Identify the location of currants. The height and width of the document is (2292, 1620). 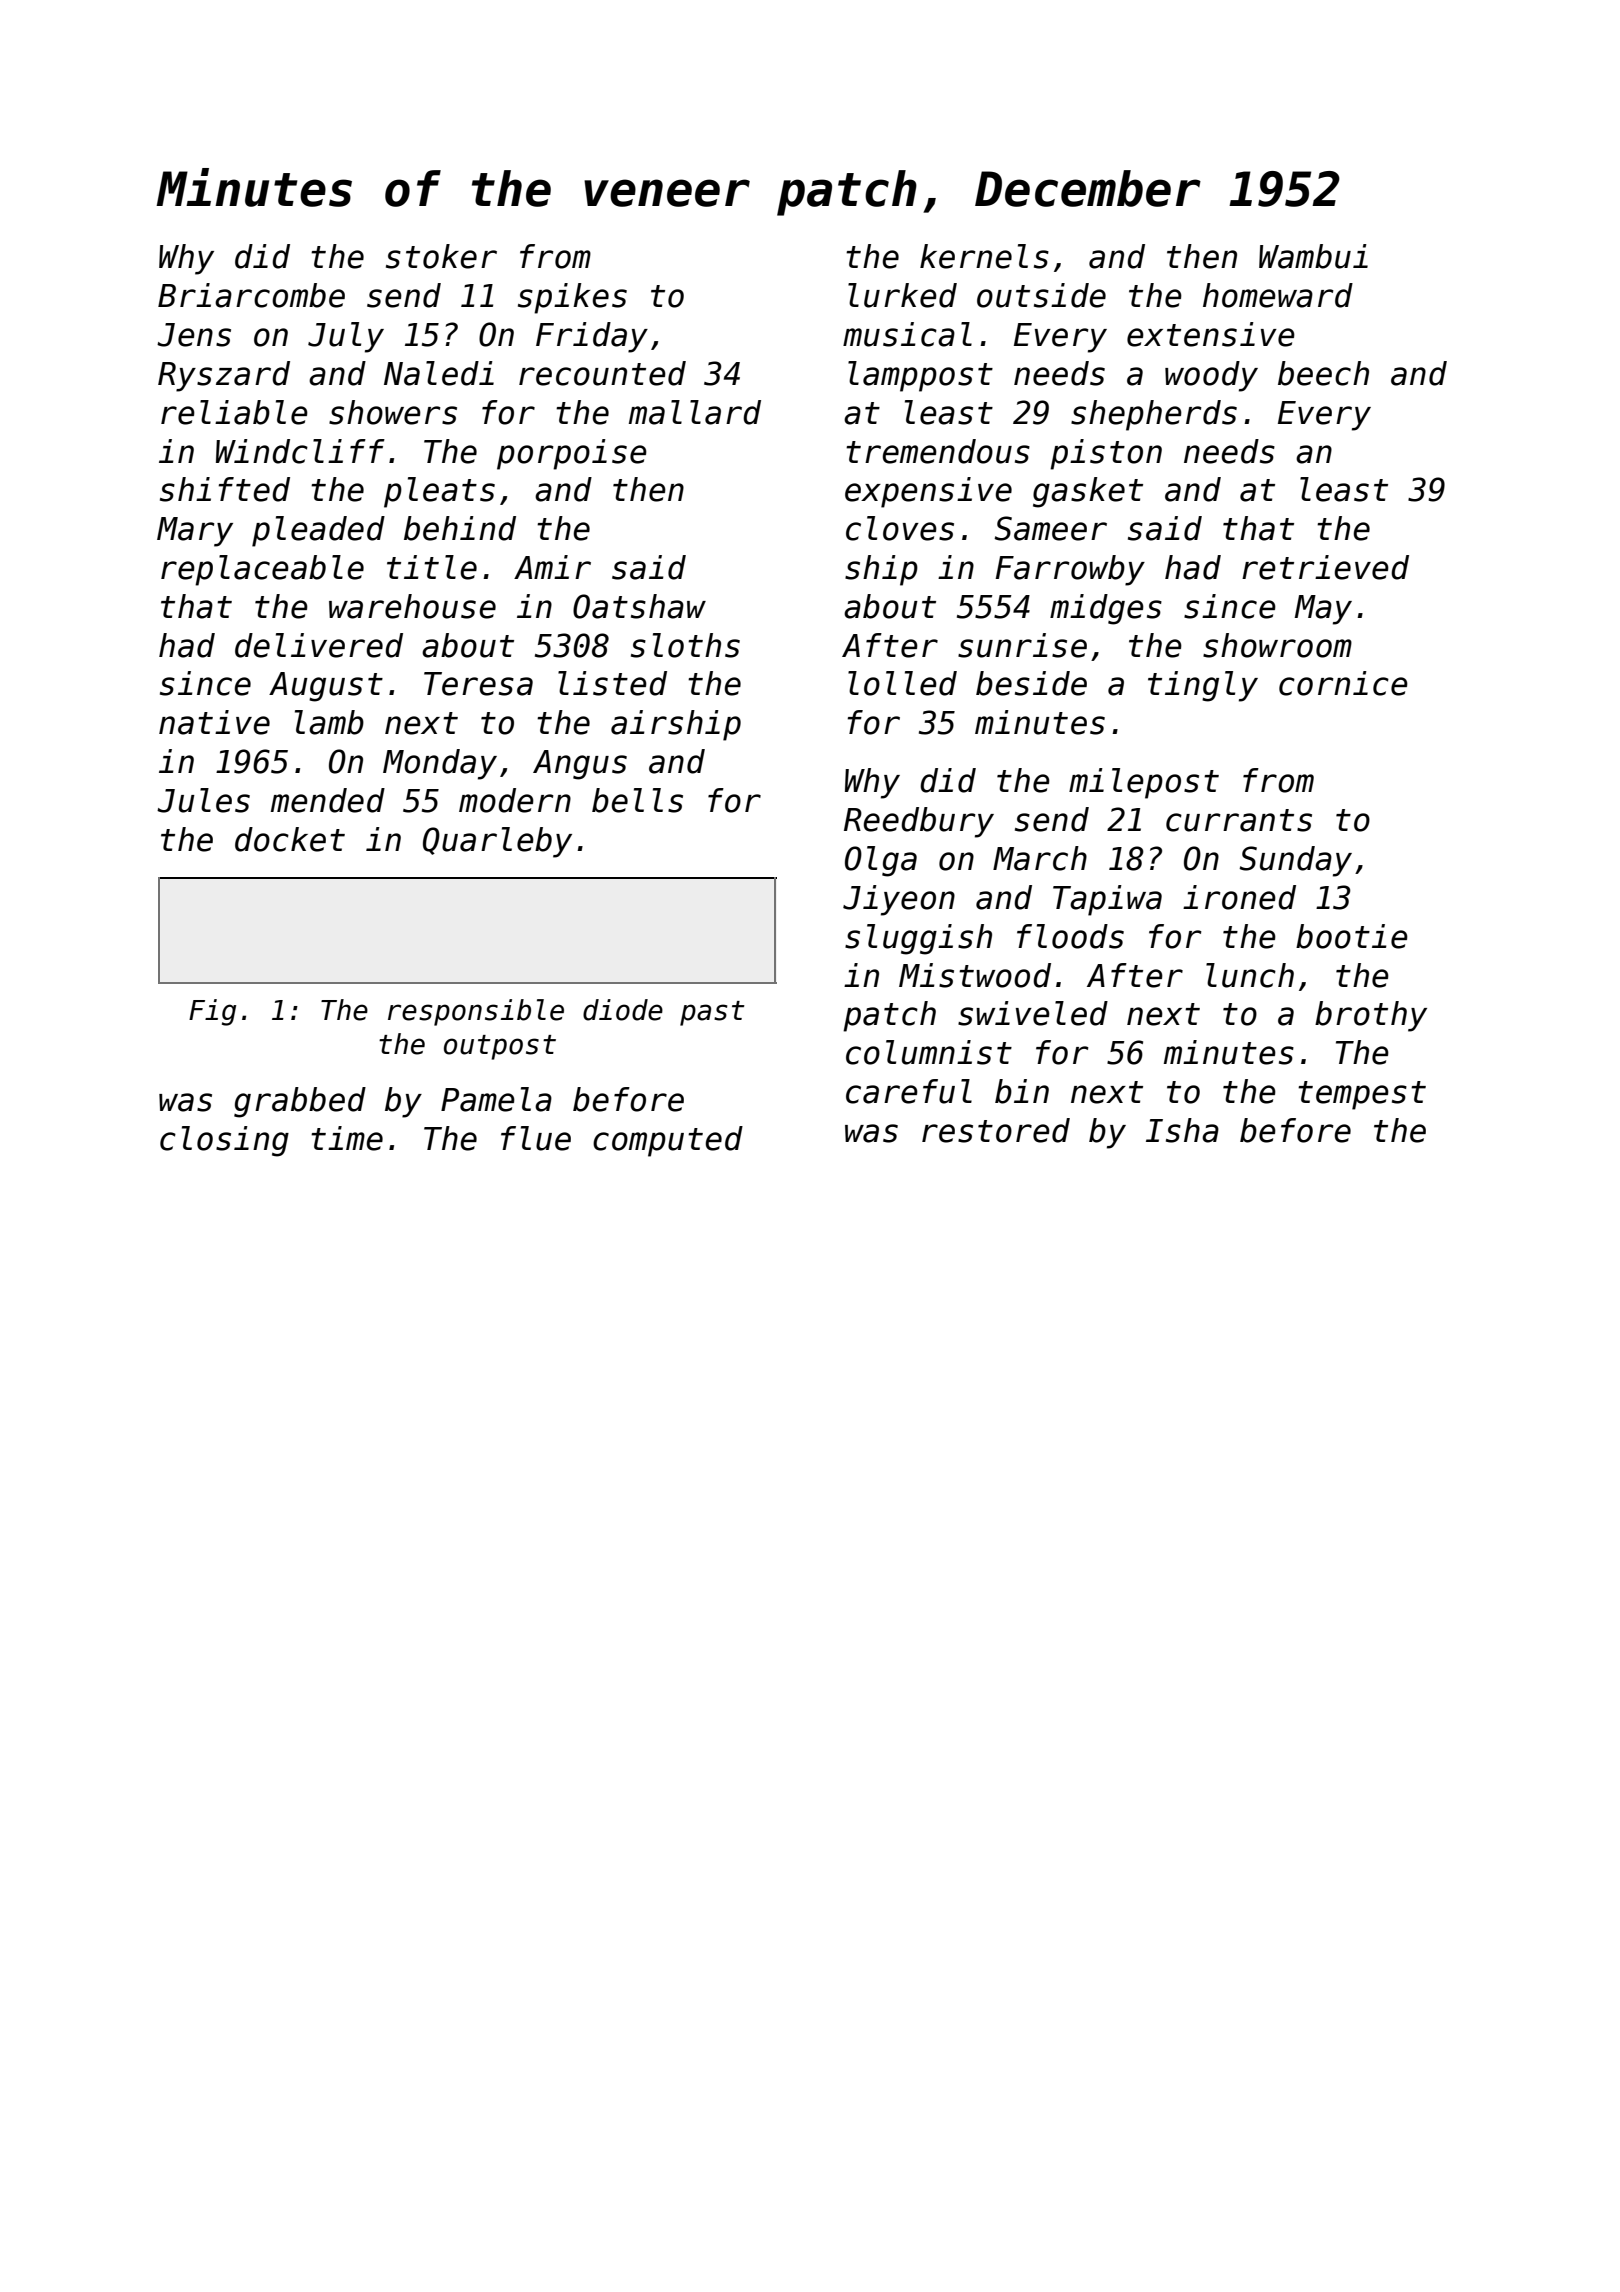
(1239, 820).
